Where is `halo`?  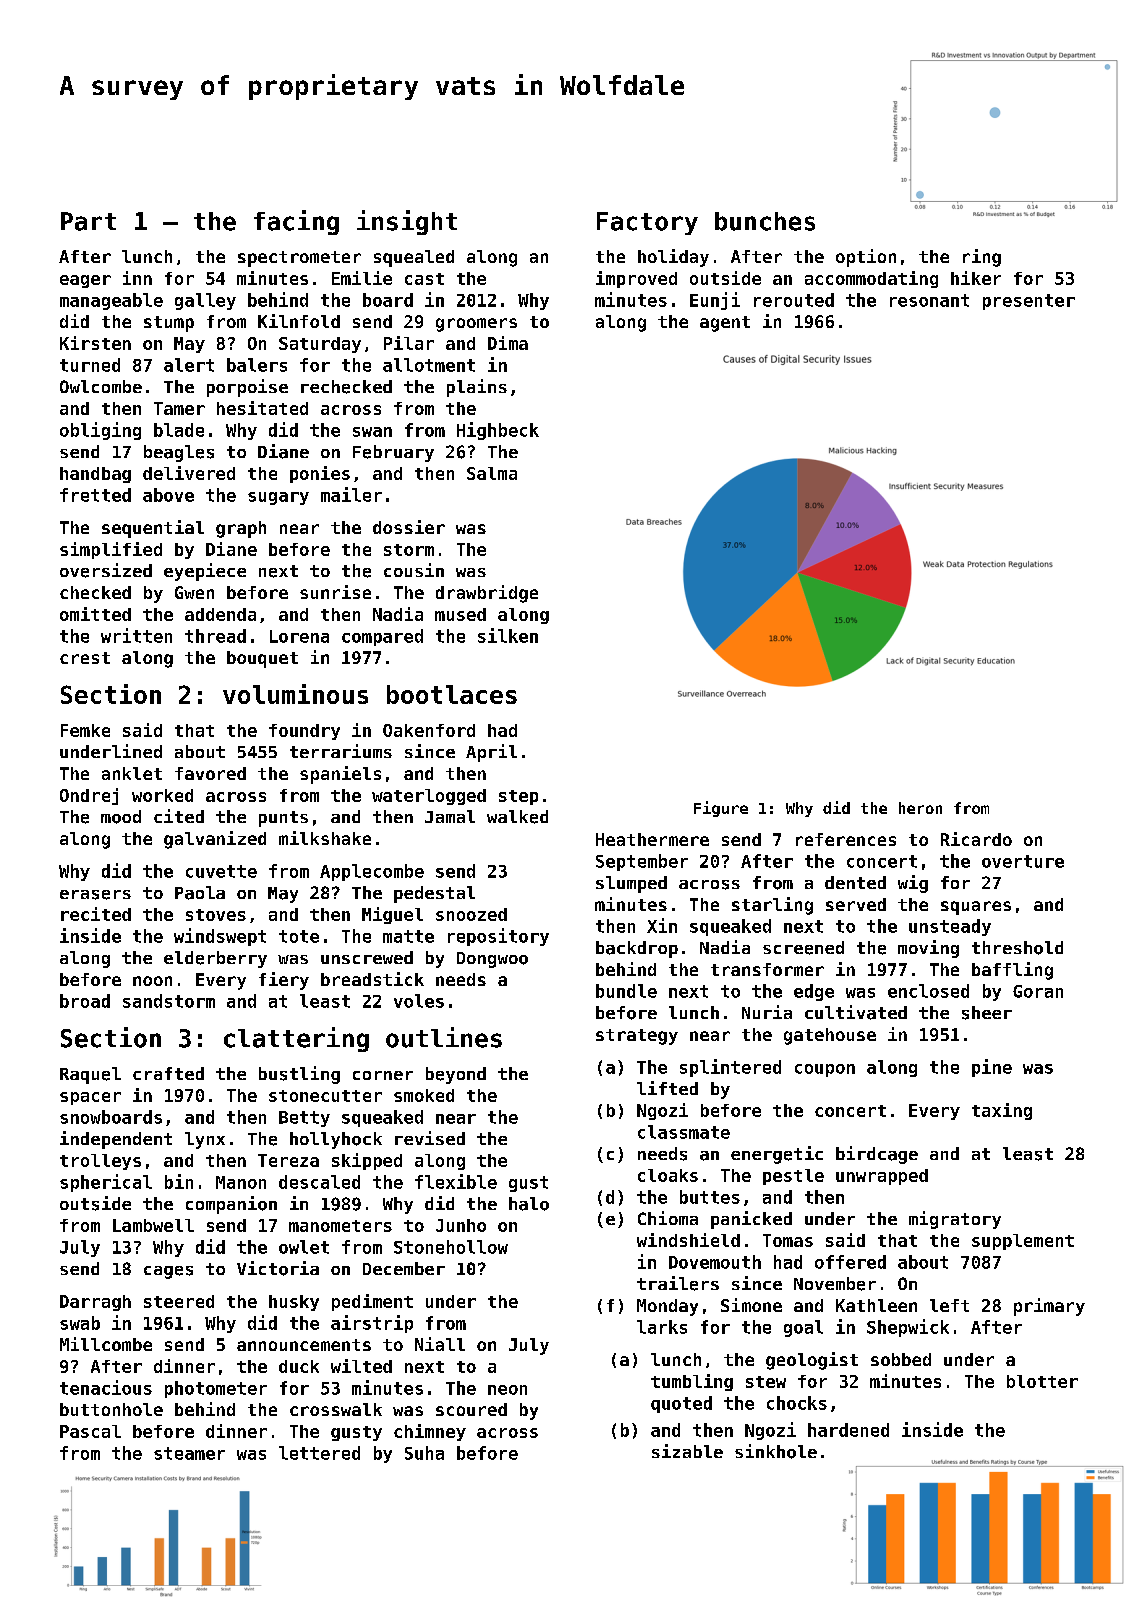
halo is located at coordinates (529, 1204).
